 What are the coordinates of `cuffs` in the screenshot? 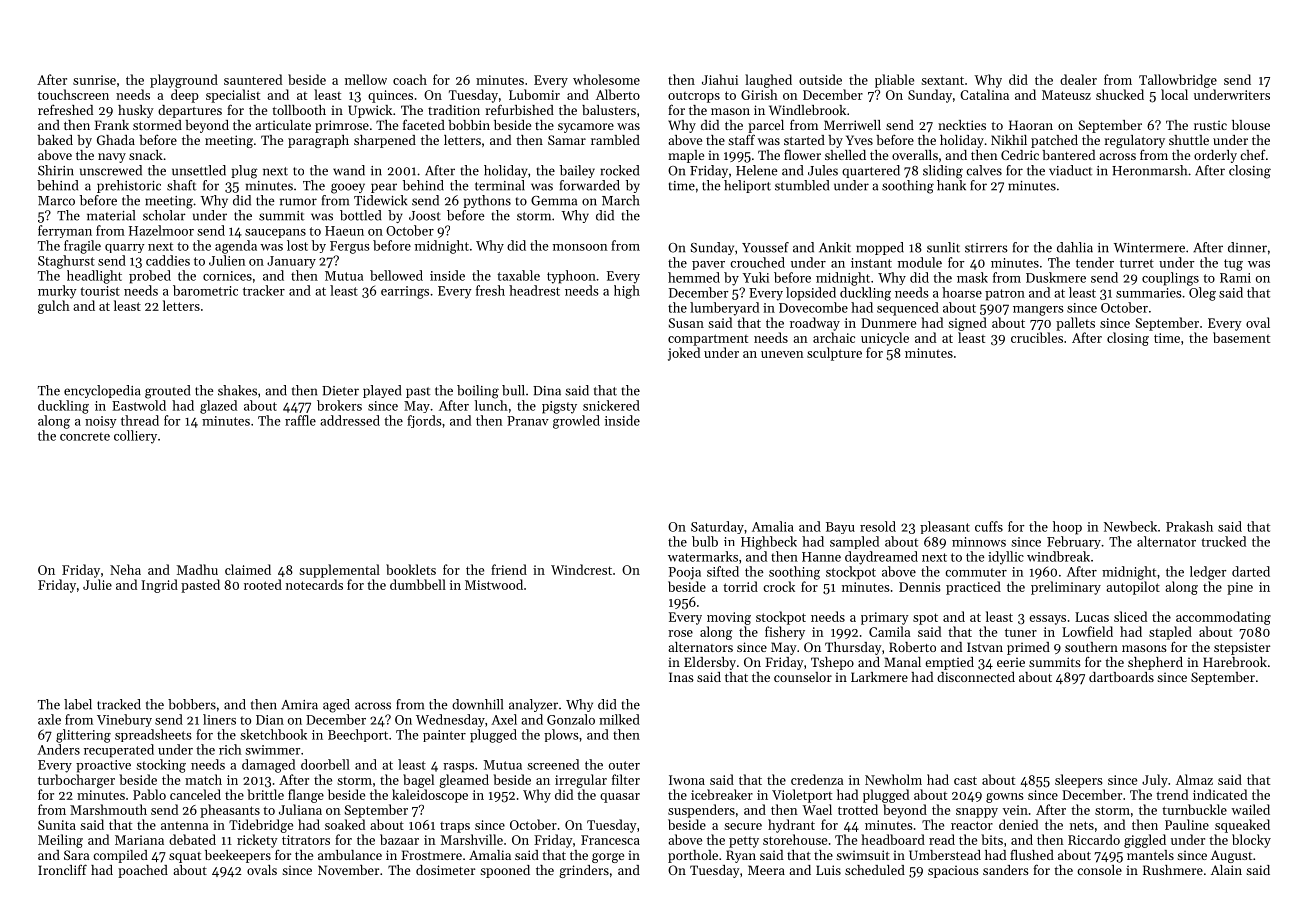 It's located at (989, 526).
